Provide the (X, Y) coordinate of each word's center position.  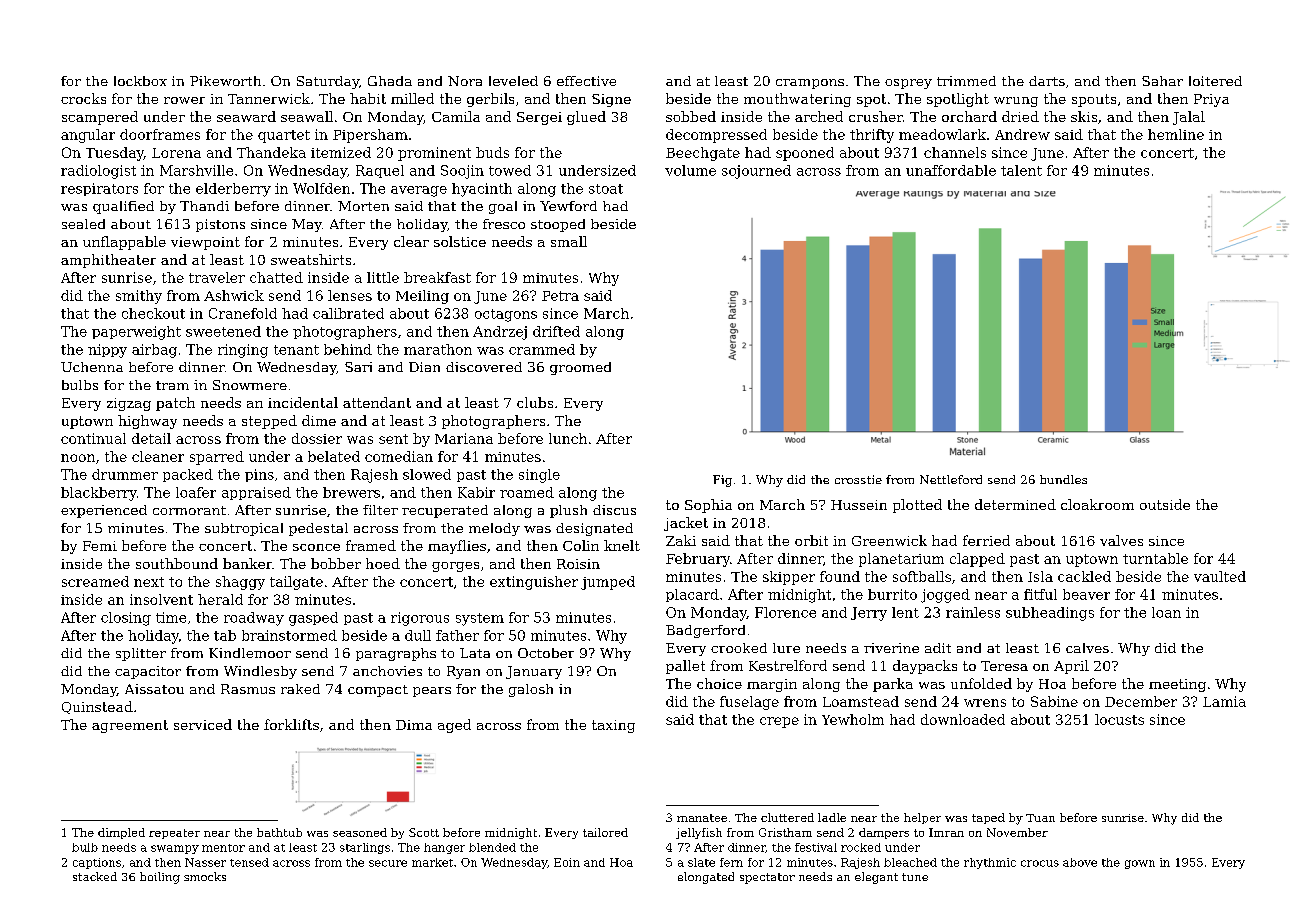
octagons (506, 315)
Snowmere (250, 385)
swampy (175, 849)
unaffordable (951, 170)
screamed (95, 581)
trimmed (966, 81)
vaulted (1220, 576)
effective (586, 81)
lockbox (140, 81)
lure (786, 648)
